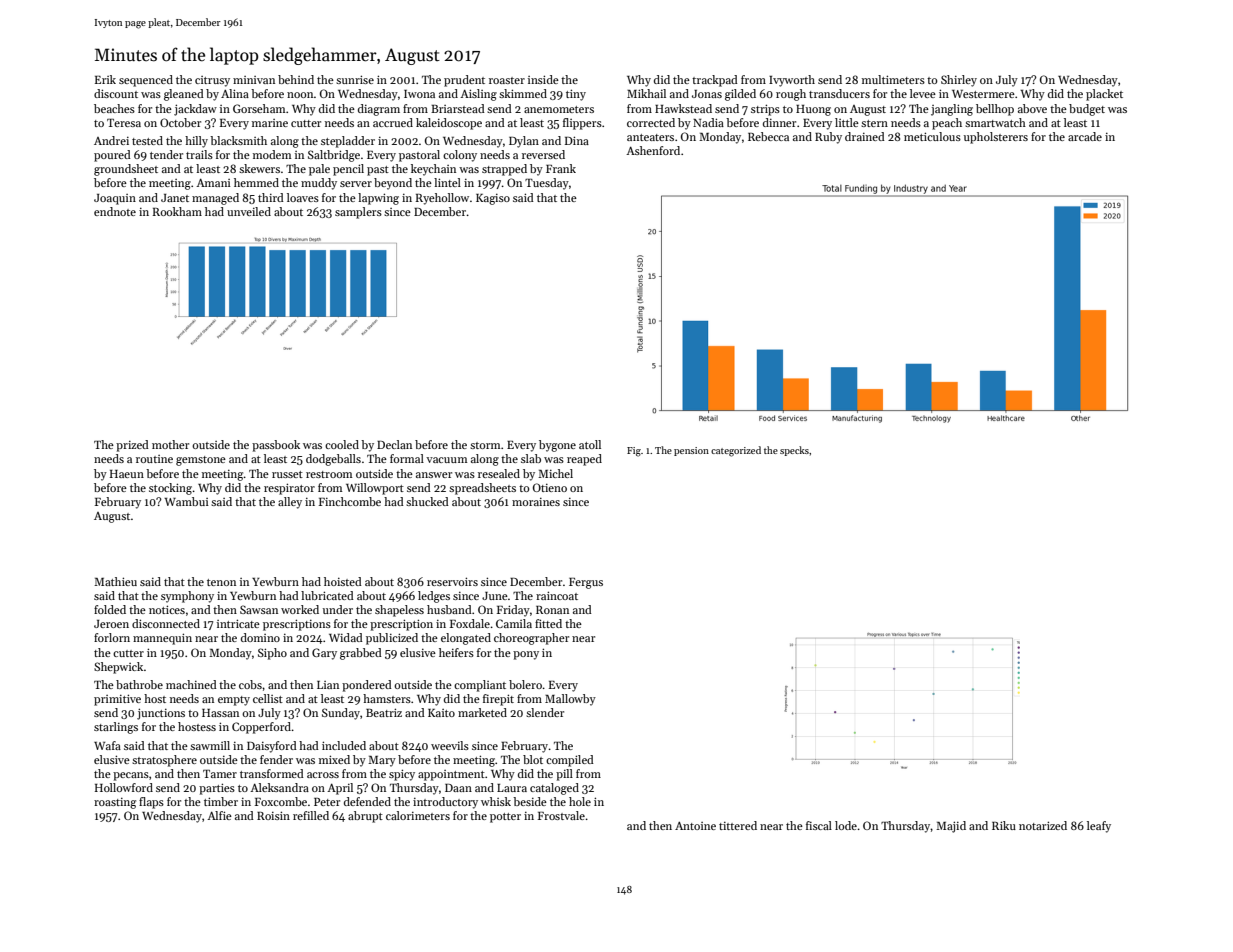 Image resolution: width=1233 pixels, height=952 pixels. Describe the element at coordinates (118, 668) in the screenshot. I see `Shepwick` at that location.
